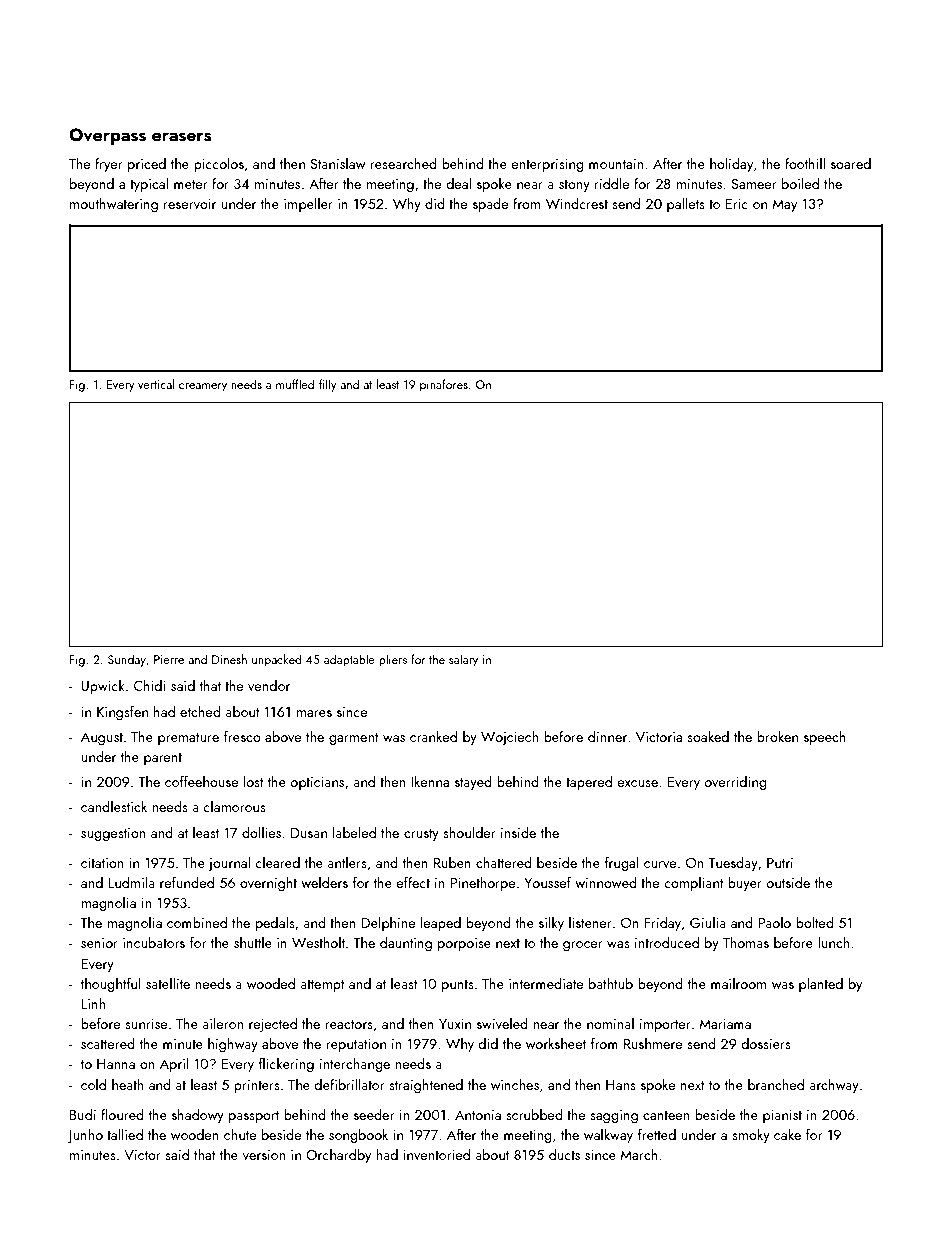 The image size is (952, 1233). Describe the element at coordinates (182, 137) in the page. I see `erasers` at that location.
